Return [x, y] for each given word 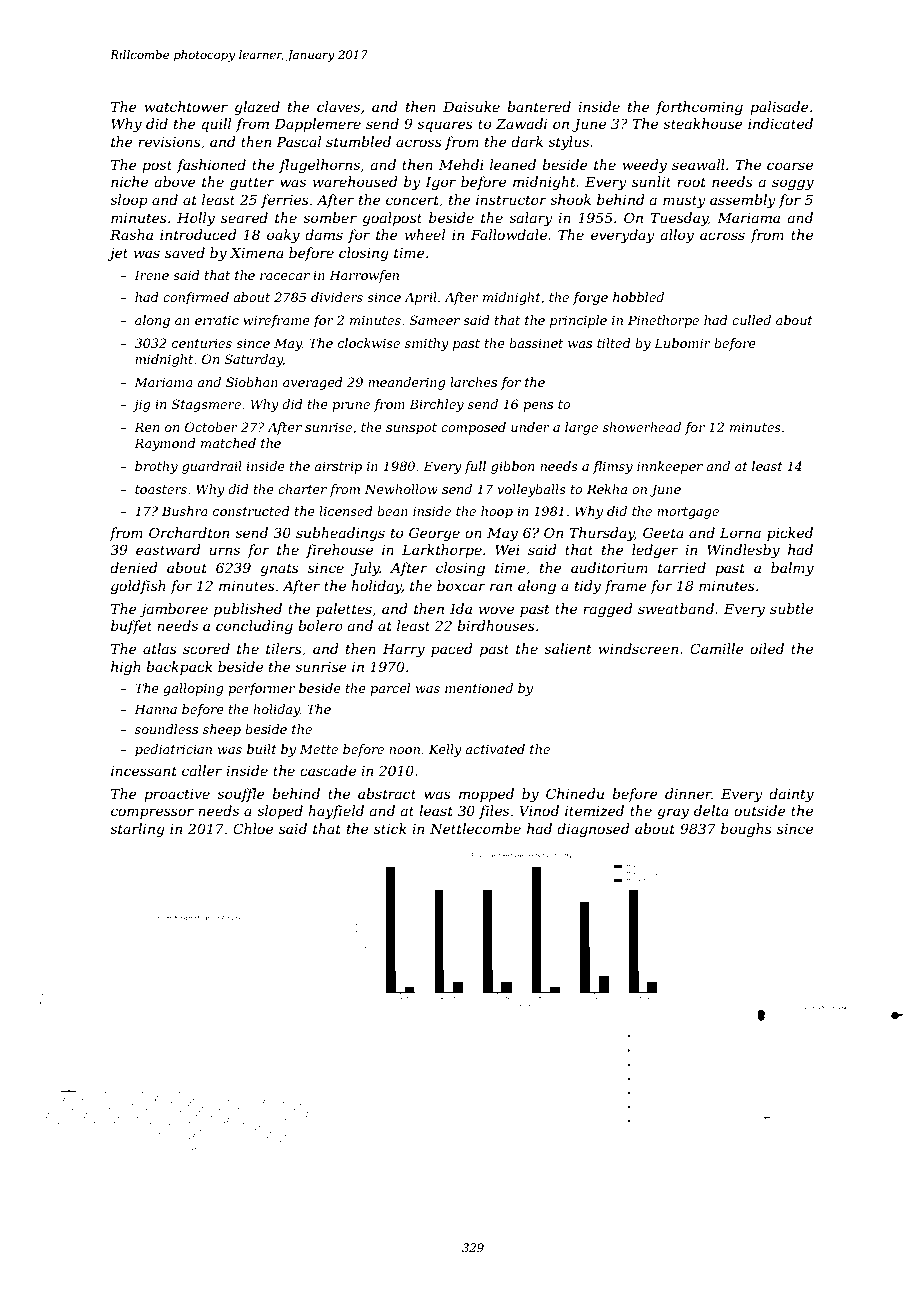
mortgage [688, 513]
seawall [698, 164]
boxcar [461, 585]
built [262, 749]
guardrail [212, 467]
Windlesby [743, 551]
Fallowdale [509, 234]
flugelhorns [319, 166]
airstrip [338, 467]
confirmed [196, 298]
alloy [677, 236]
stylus [568, 143]
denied [134, 567]
